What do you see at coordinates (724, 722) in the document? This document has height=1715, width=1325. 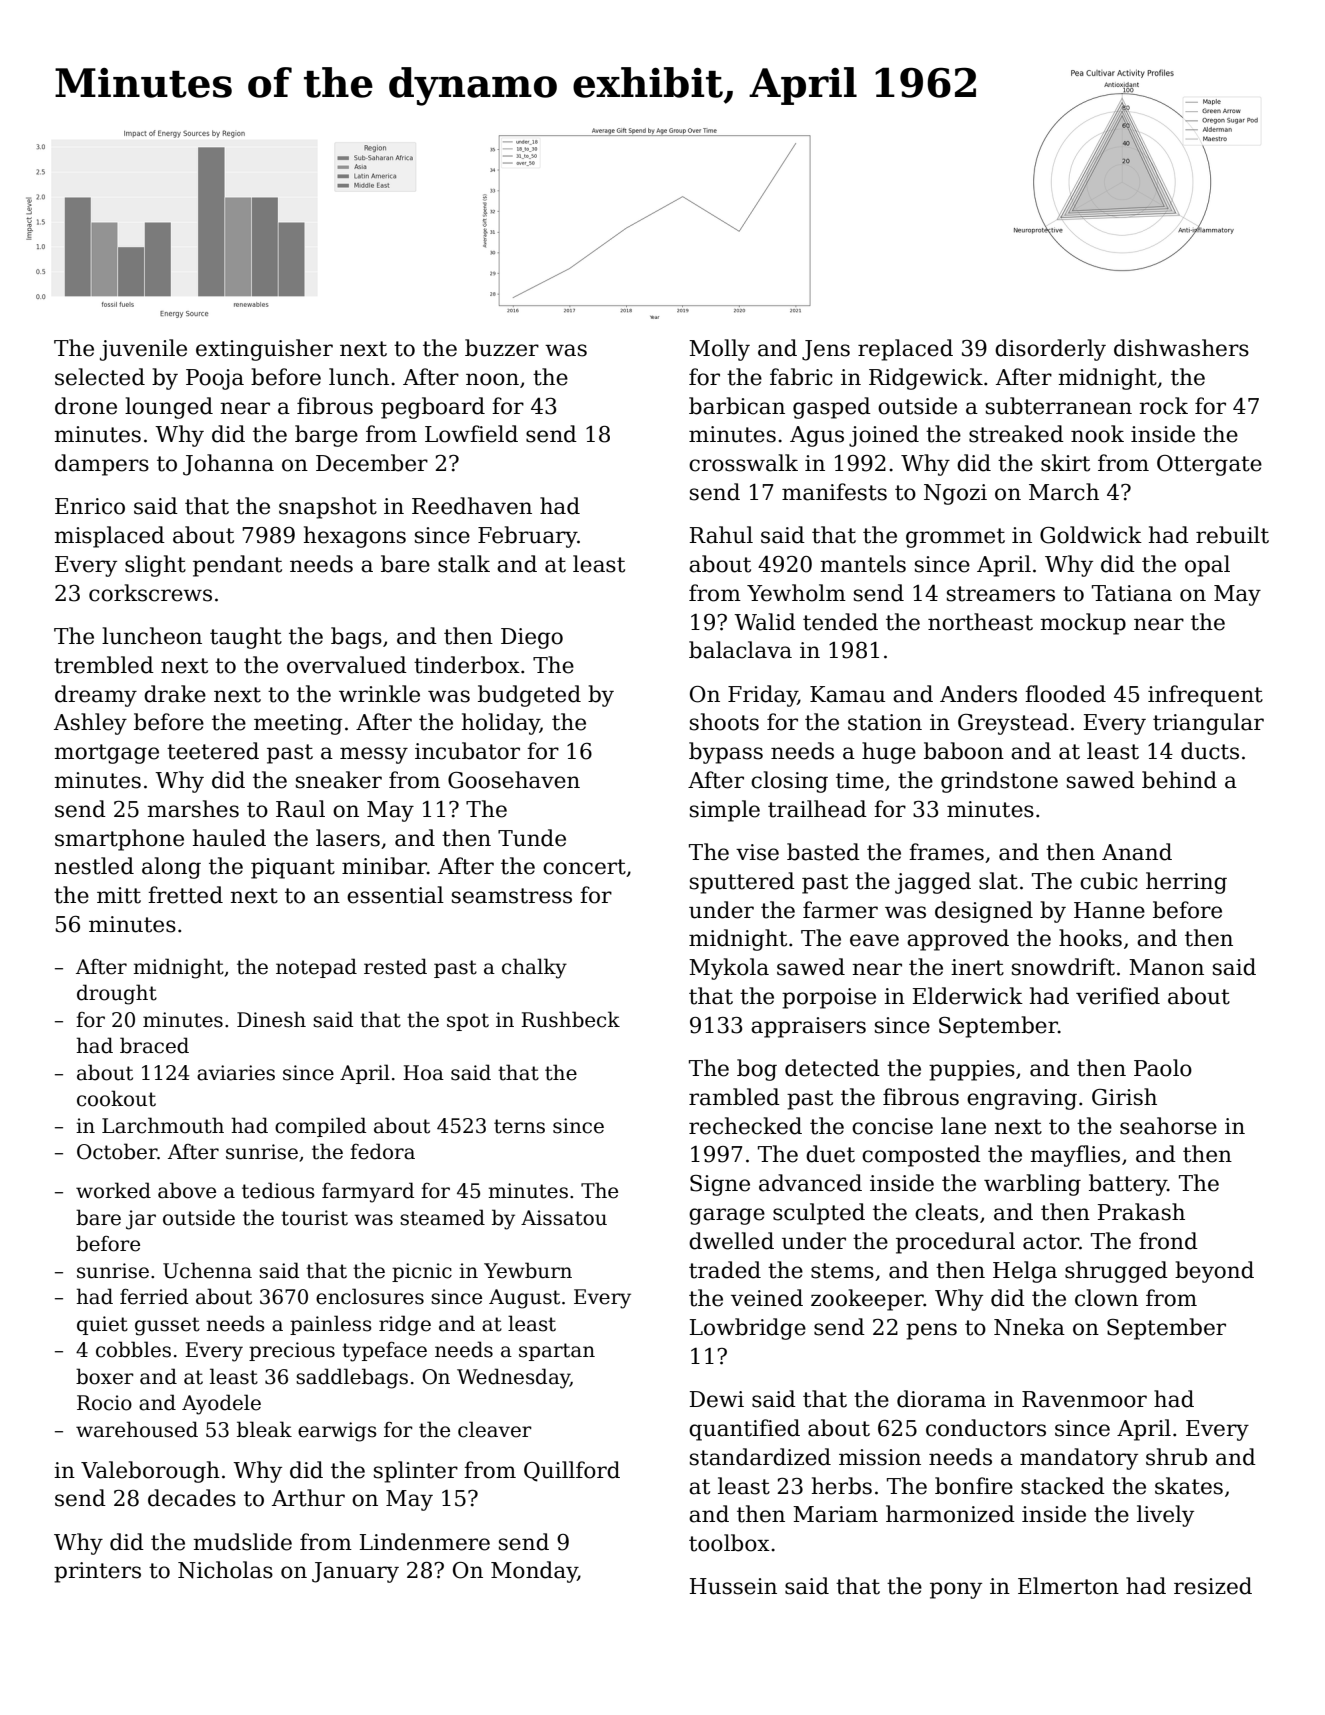 I see `shoots` at bounding box center [724, 722].
